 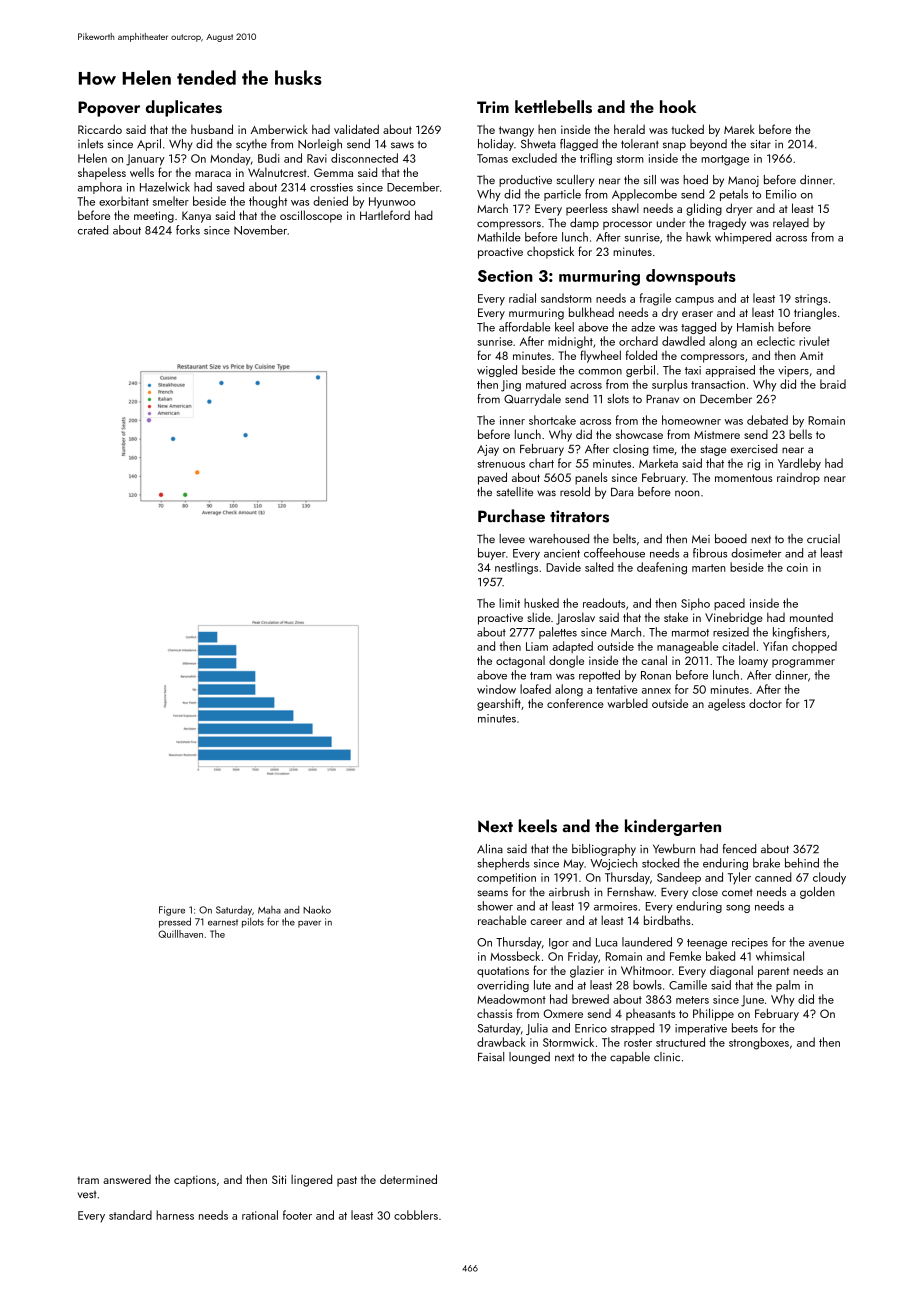 What do you see at coordinates (509, 603) in the image?
I see `limit` at bounding box center [509, 603].
